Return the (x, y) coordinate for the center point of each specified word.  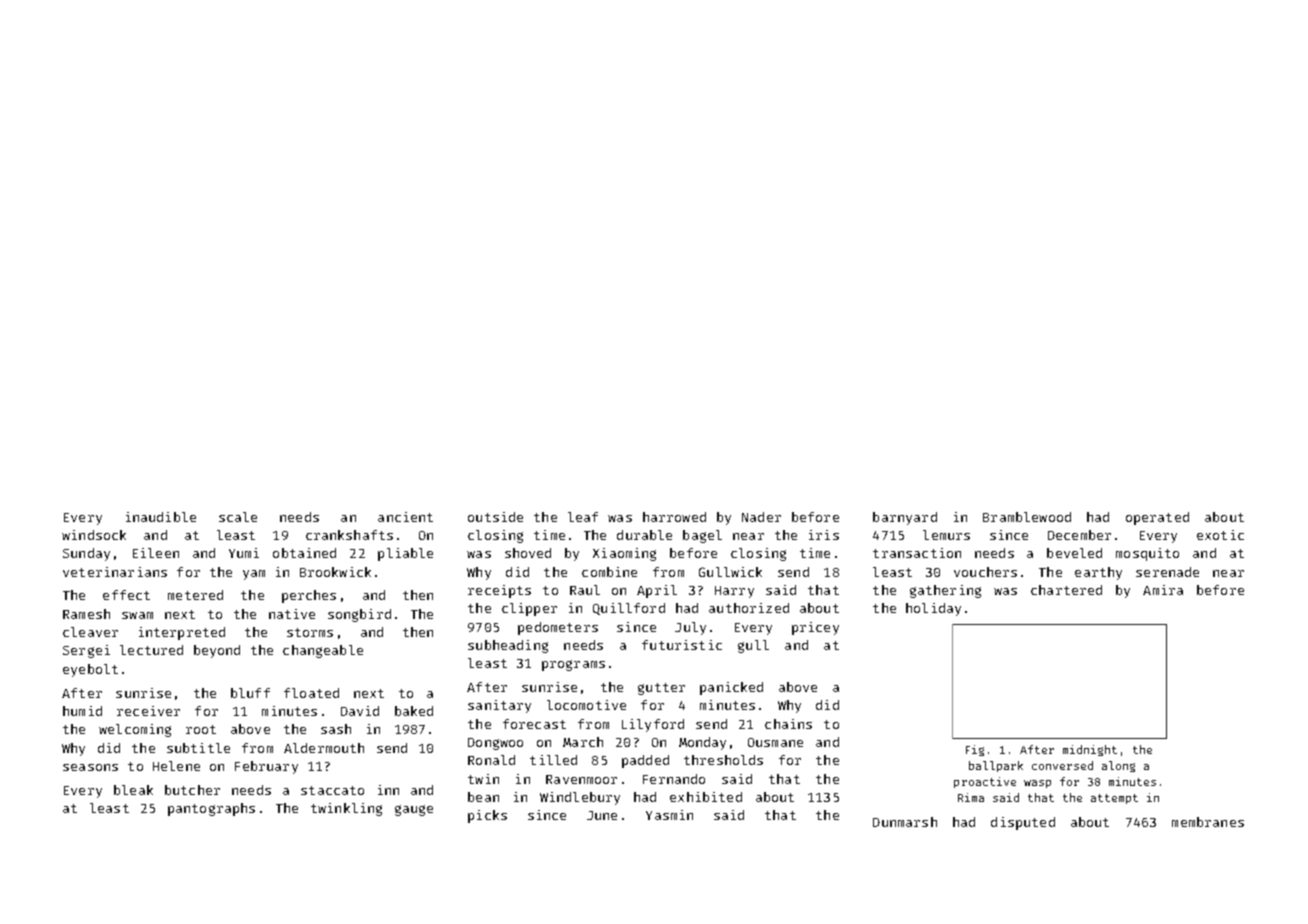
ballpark (996, 766)
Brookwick (335, 572)
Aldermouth (324, 748)
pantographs (211, 809)
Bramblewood (1027, 517)
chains (788, 724)
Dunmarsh (905, 822)
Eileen (156, 553)
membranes (1208, 822)
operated (1157, 518)
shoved (528, 553)
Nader (761, 517)
